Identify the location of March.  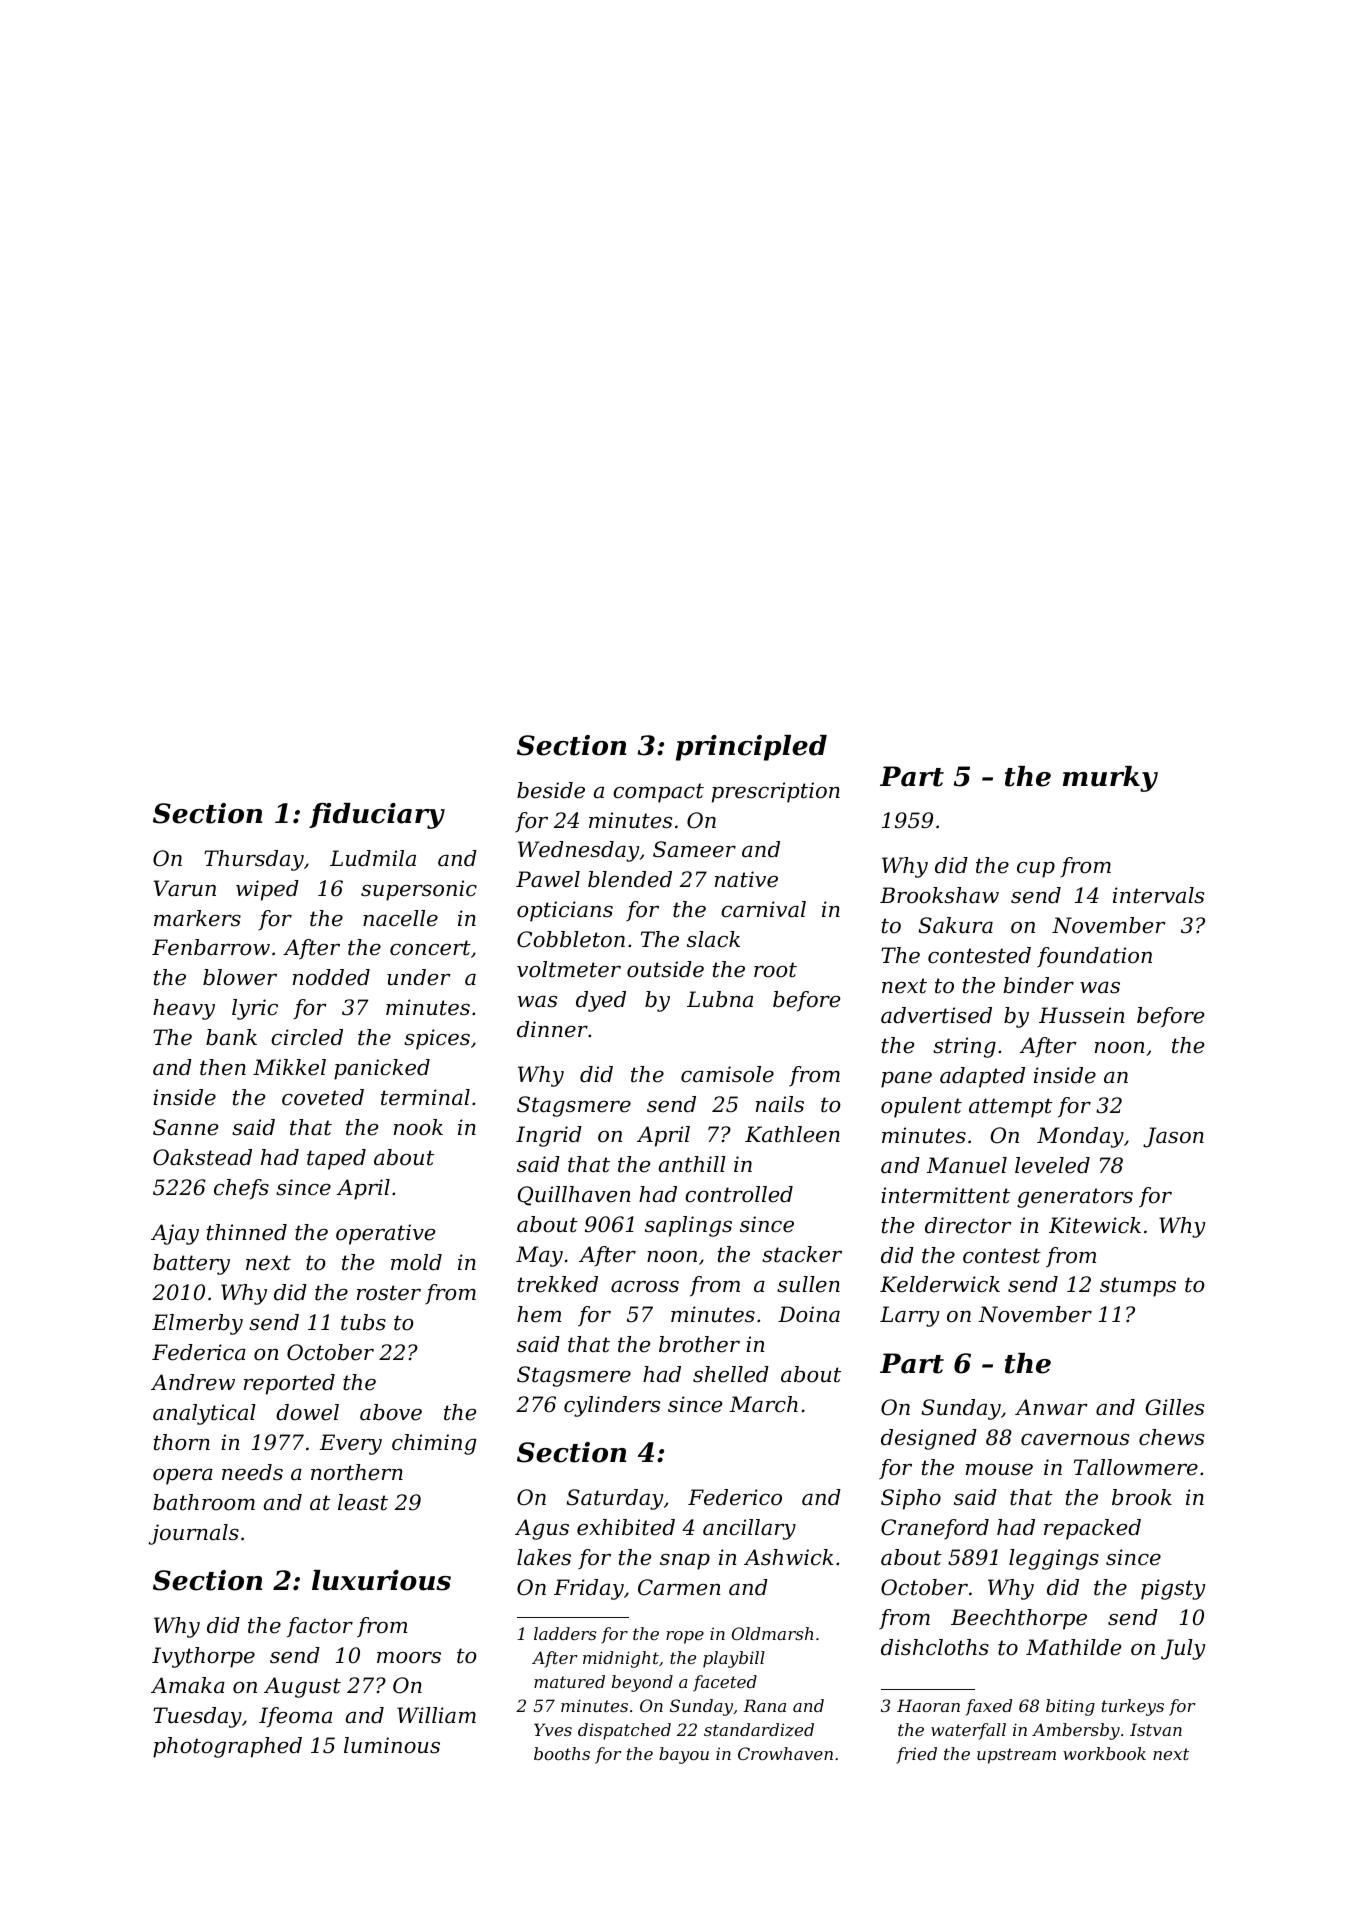
(764, 1404).
